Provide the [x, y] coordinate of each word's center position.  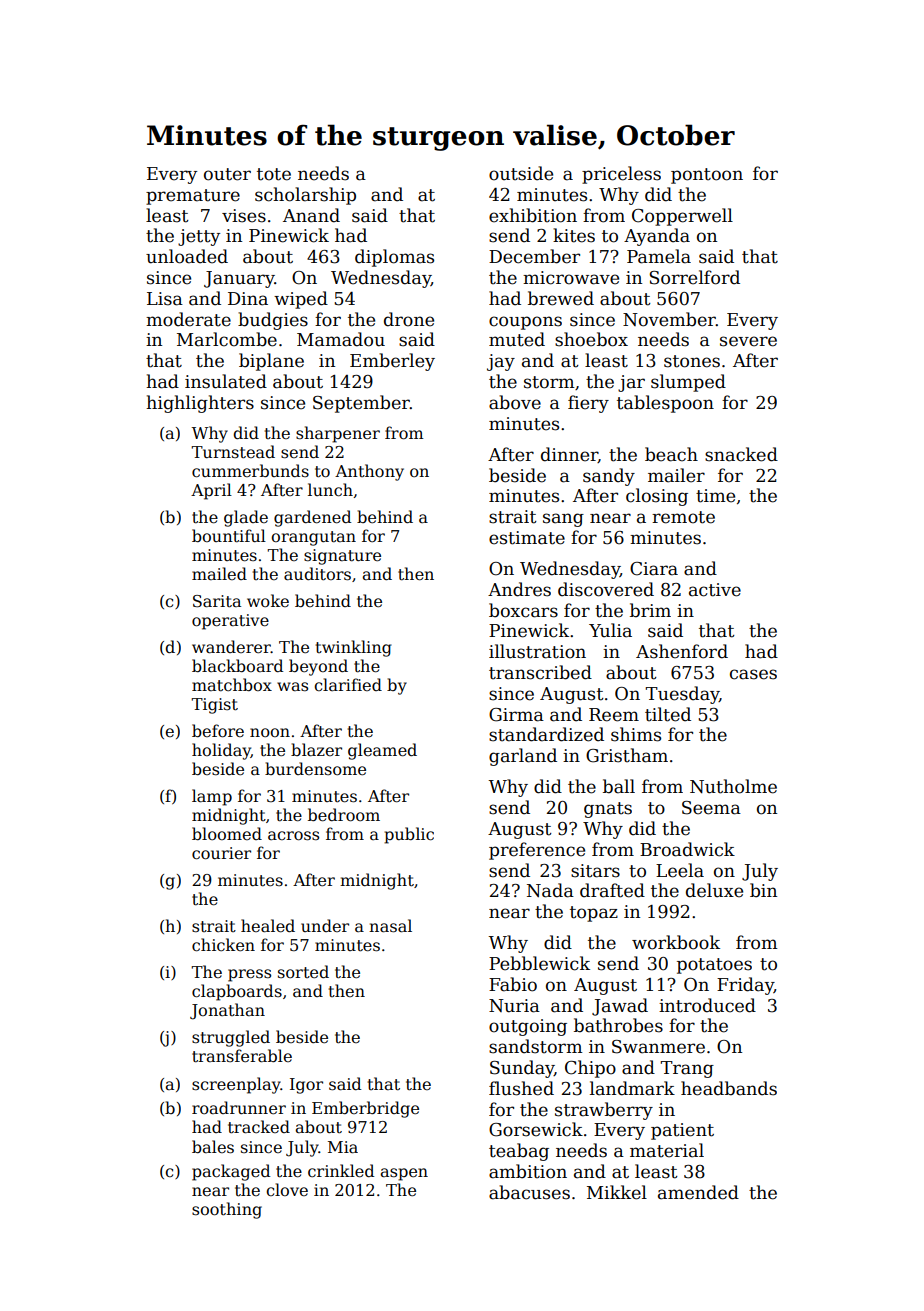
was [292, 686]
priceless [621, 175]
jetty [199, 237]
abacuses [529, 1192]
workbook [676, 942]
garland [523, 757]
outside [521, 173]
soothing [227, 1210]
